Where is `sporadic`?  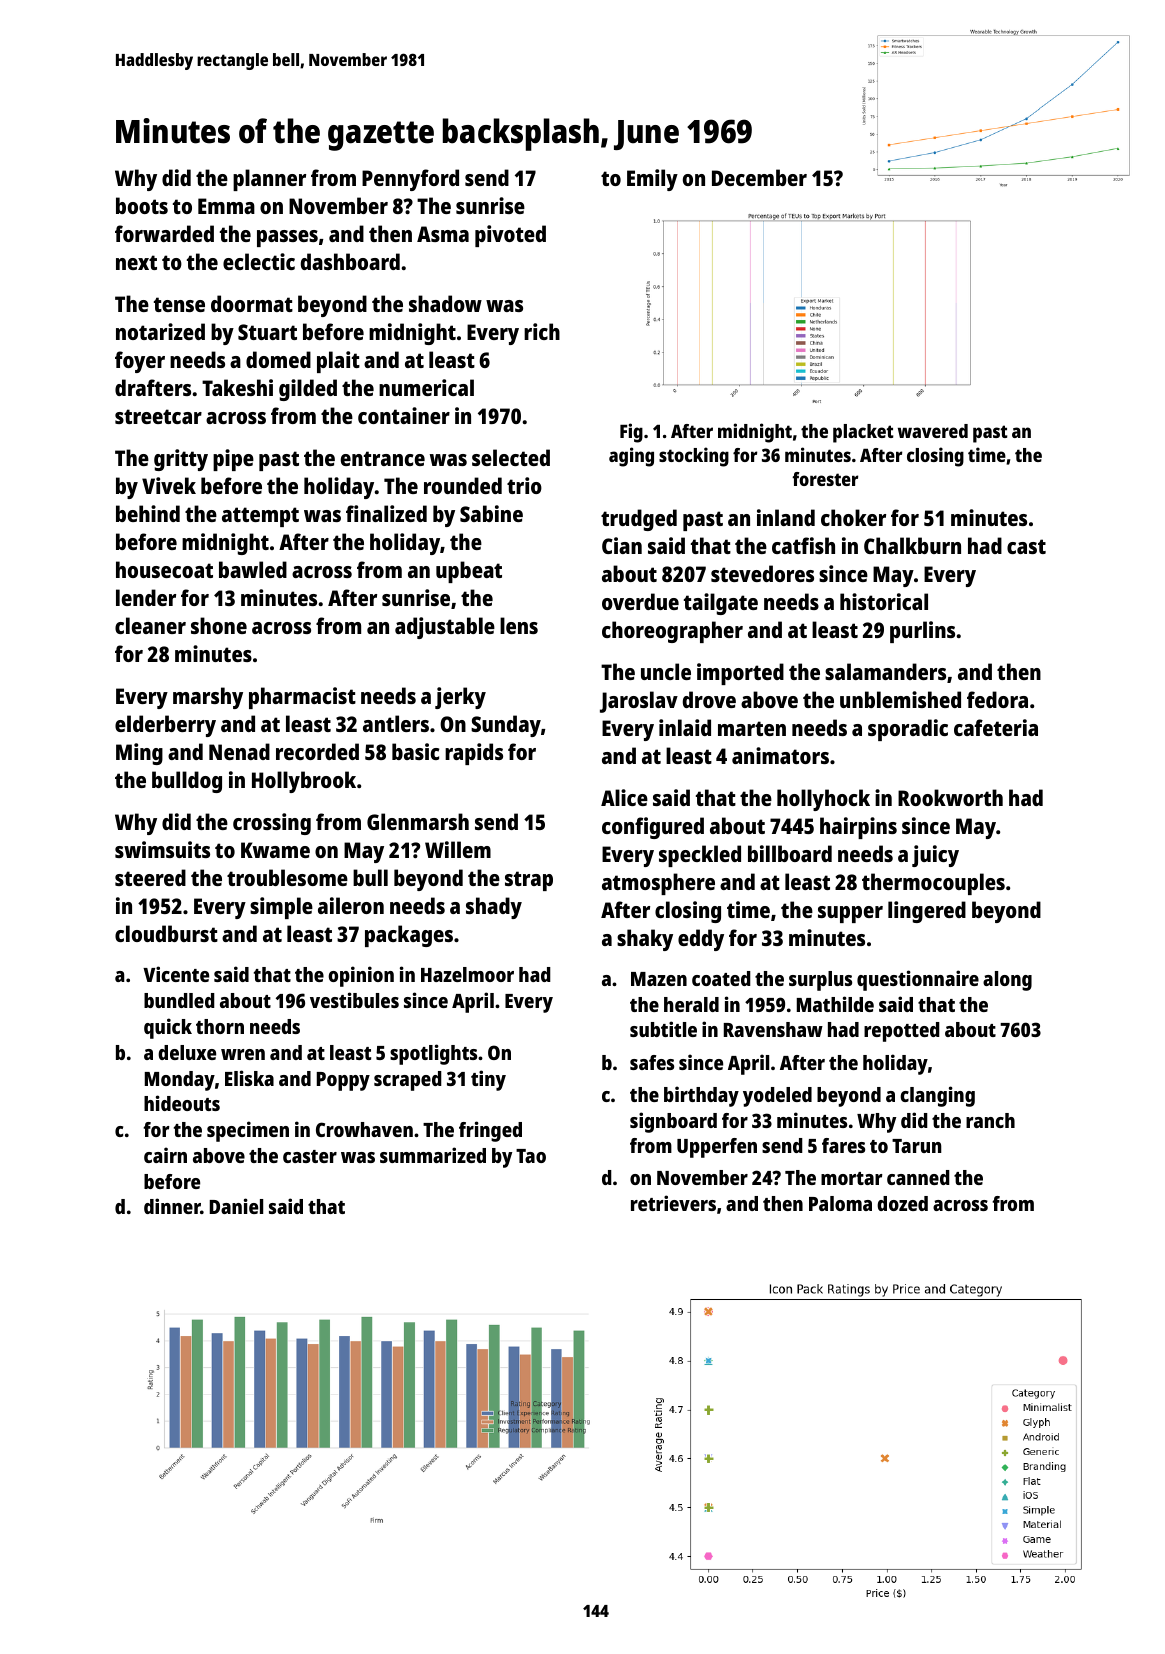 sporadic is located at coordinates (908, 730).
